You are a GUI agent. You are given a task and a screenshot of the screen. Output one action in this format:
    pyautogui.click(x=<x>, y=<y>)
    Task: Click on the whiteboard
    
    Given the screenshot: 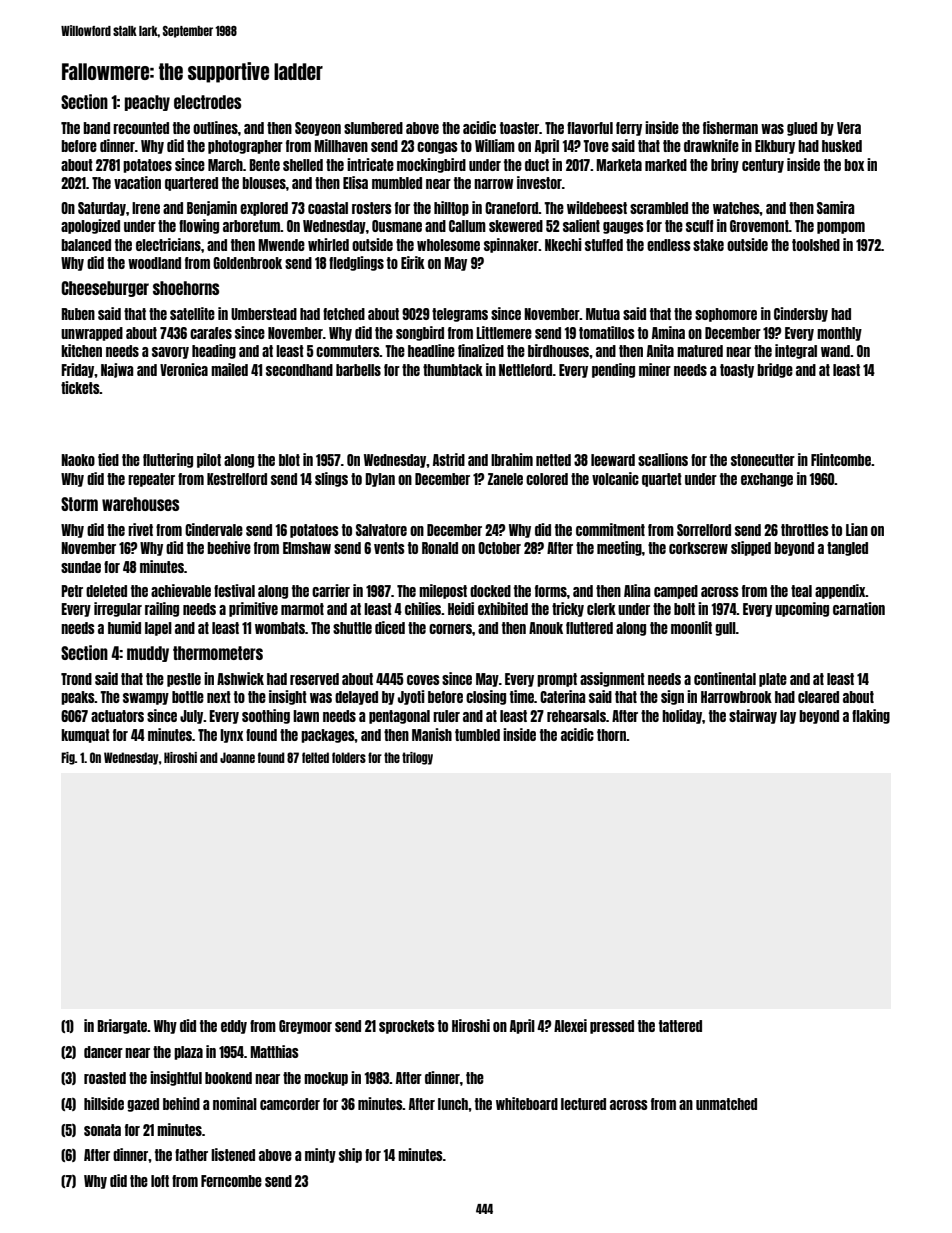 What is the action you would take?
    pyautogui.click(x=527, y=1103)
